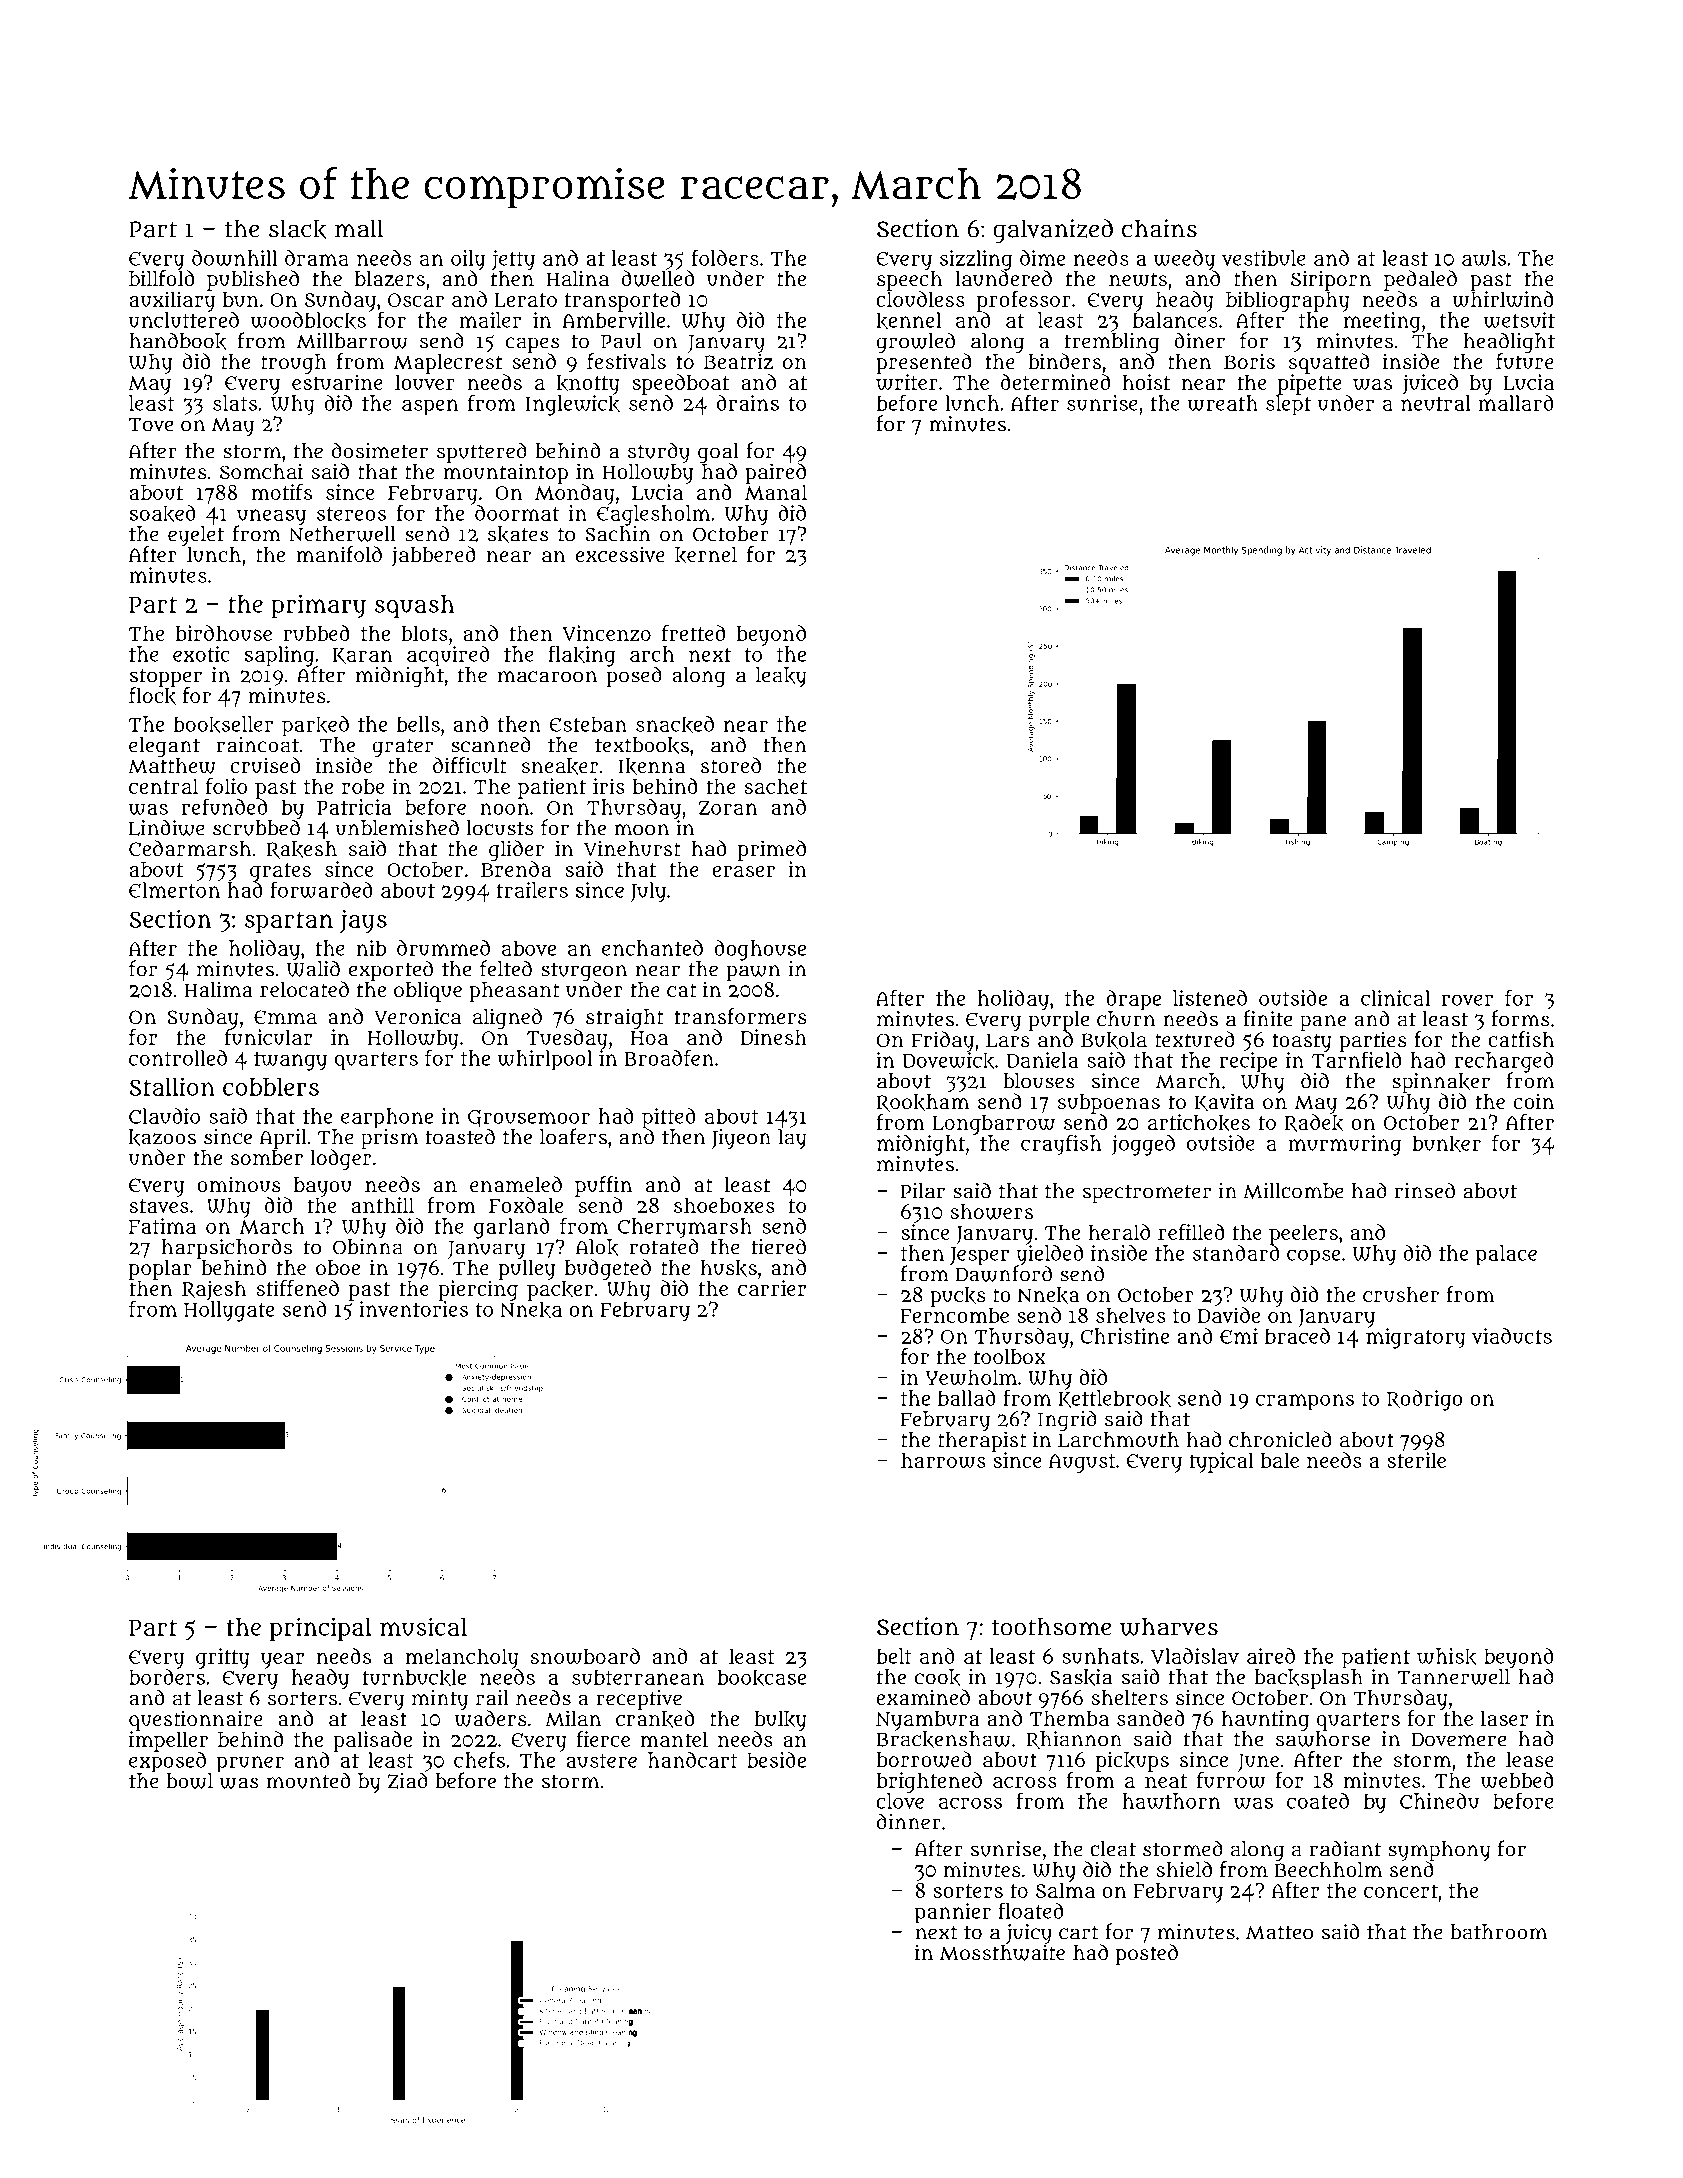 The image size is (1683, 2178). I want to click on wreath, so click(1222, 403).
